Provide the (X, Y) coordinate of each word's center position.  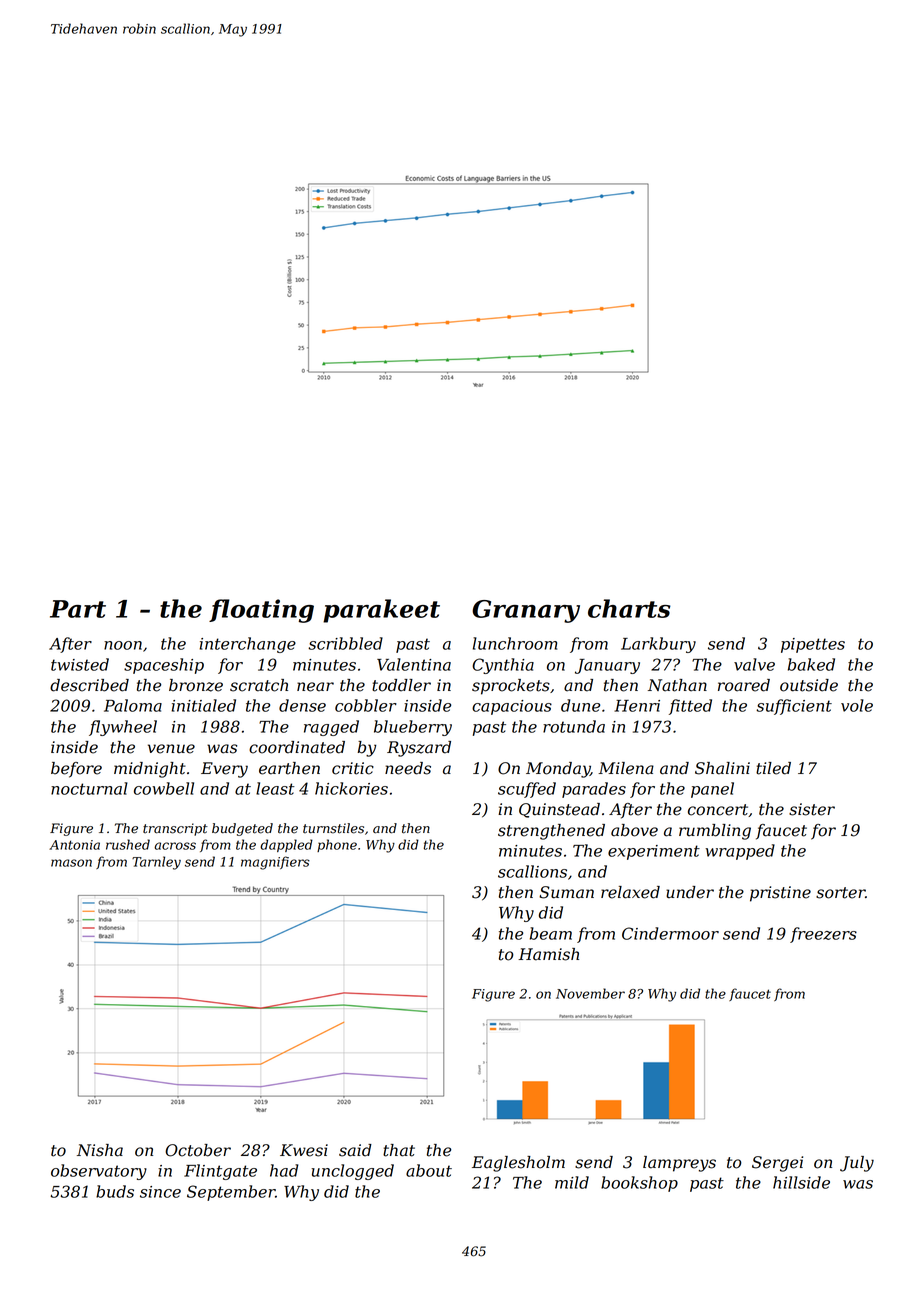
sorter (840, 893)
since (160, 1192)
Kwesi (304, 1150)
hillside (801, 1182)
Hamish (548, 954)
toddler (401, 685)
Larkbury (658, 645)
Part (78, 609)
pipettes (813, 645)
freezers (823, 935)
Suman (566, 892)
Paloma (133, 705)
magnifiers (275, 863)
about (429, 1170)
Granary (526, 611)
